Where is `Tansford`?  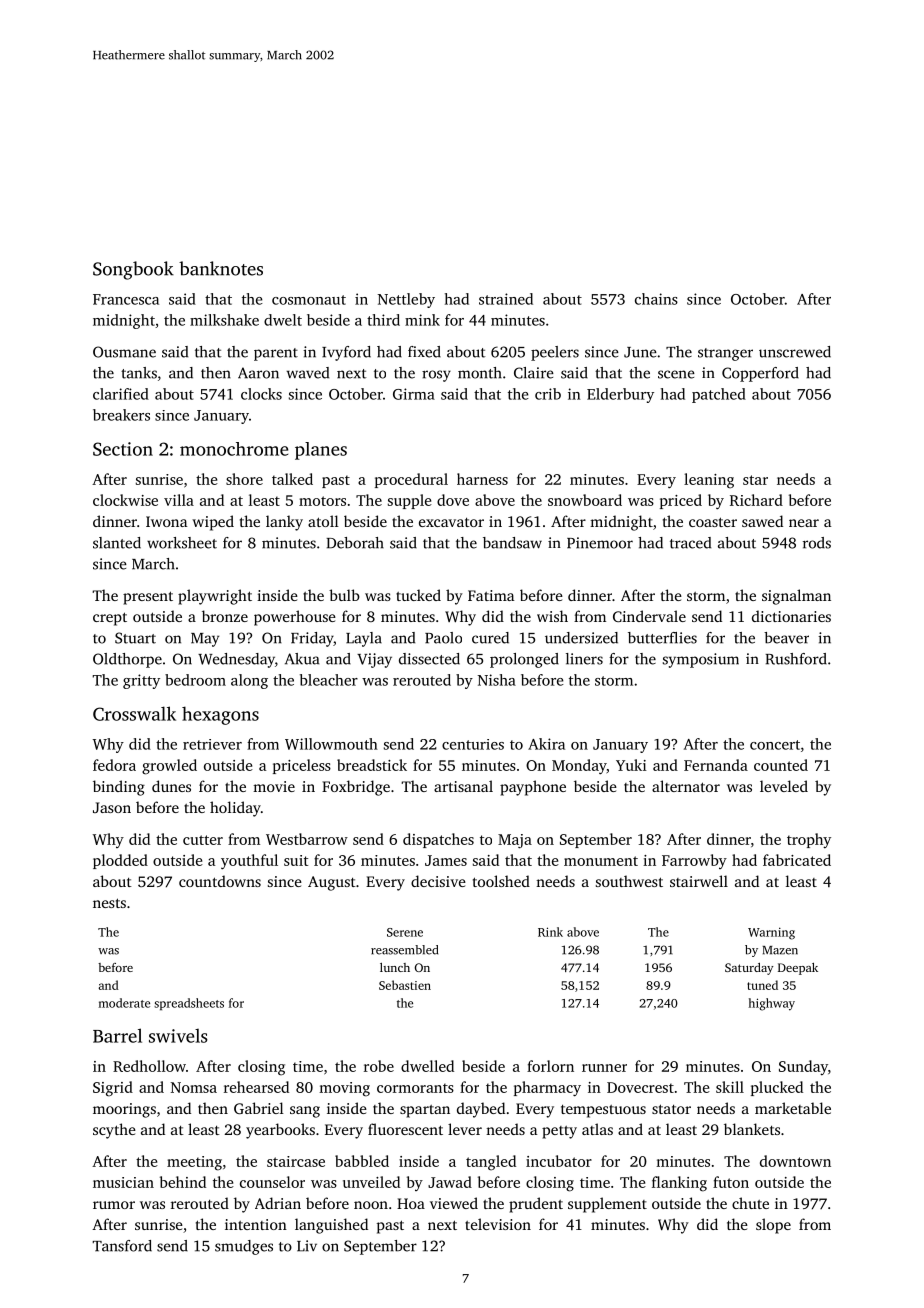 Tansford is located at coordinates (122, 1246).
